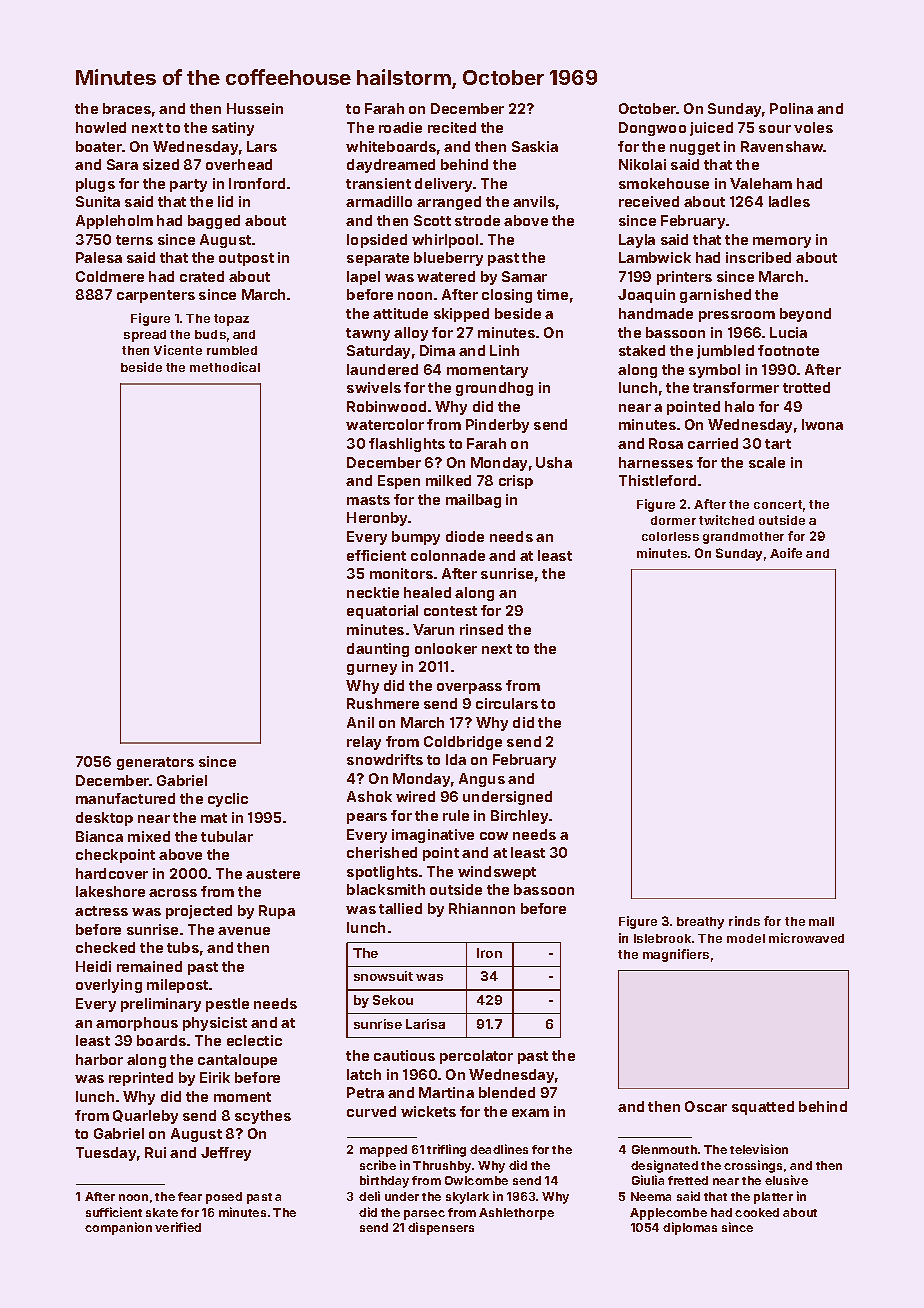 This screenshot has width=924, height=1308. I want to click on squatted, so click(763, 1108).
